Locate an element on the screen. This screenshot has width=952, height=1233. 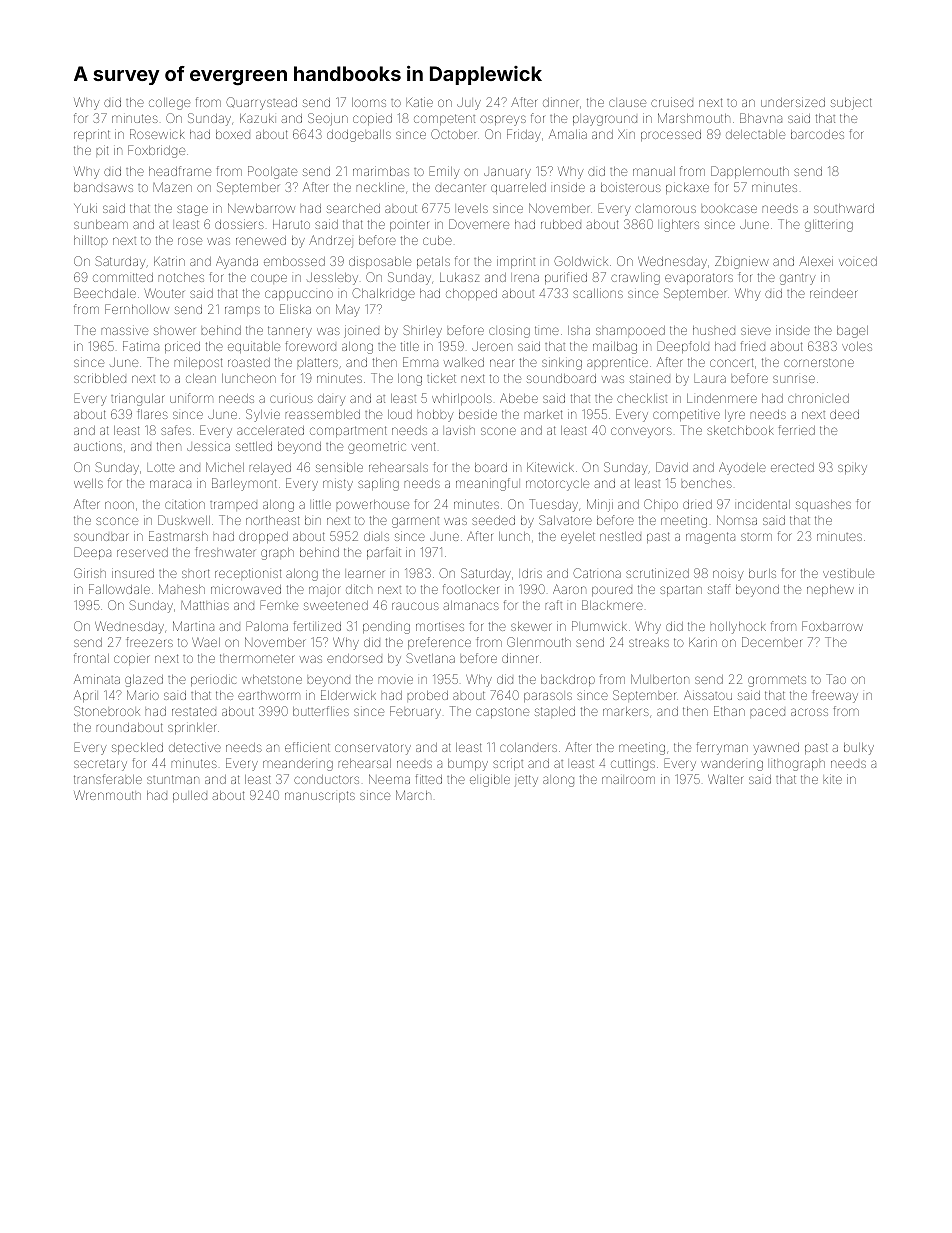
Quarrystead is located at coordinates (261, 103).
